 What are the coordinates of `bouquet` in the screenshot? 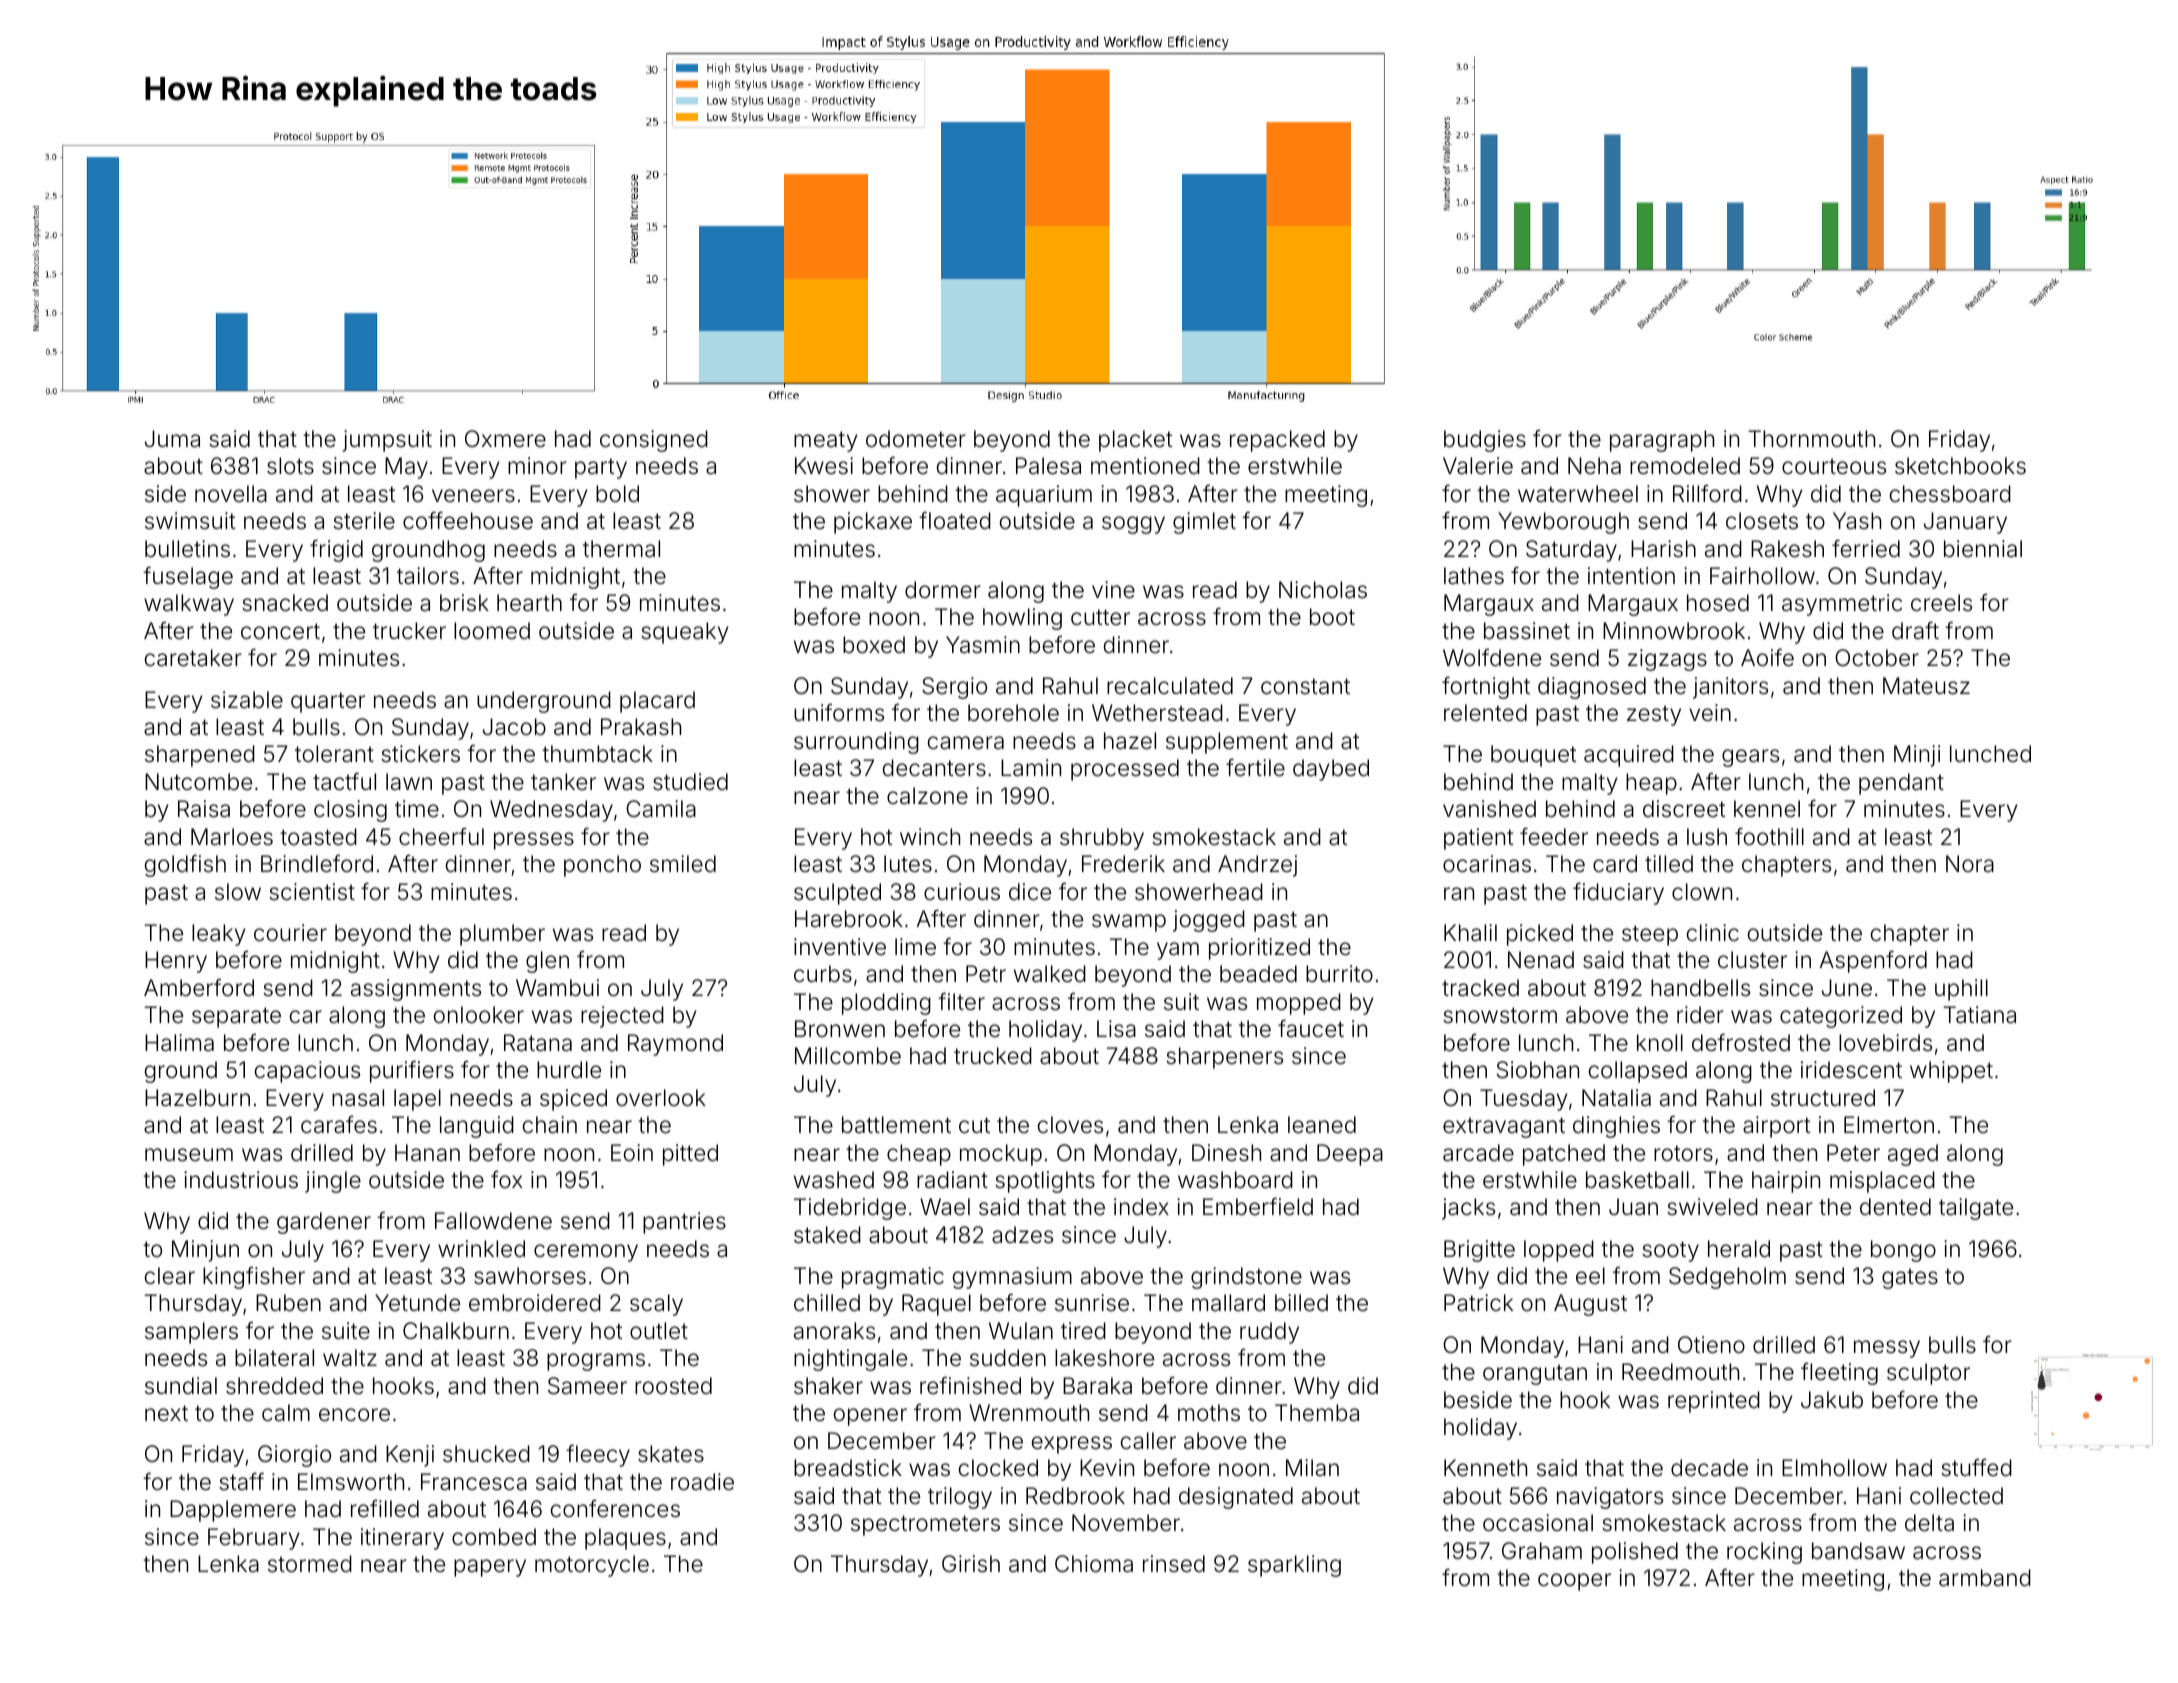 It's located at (1533, 756).
